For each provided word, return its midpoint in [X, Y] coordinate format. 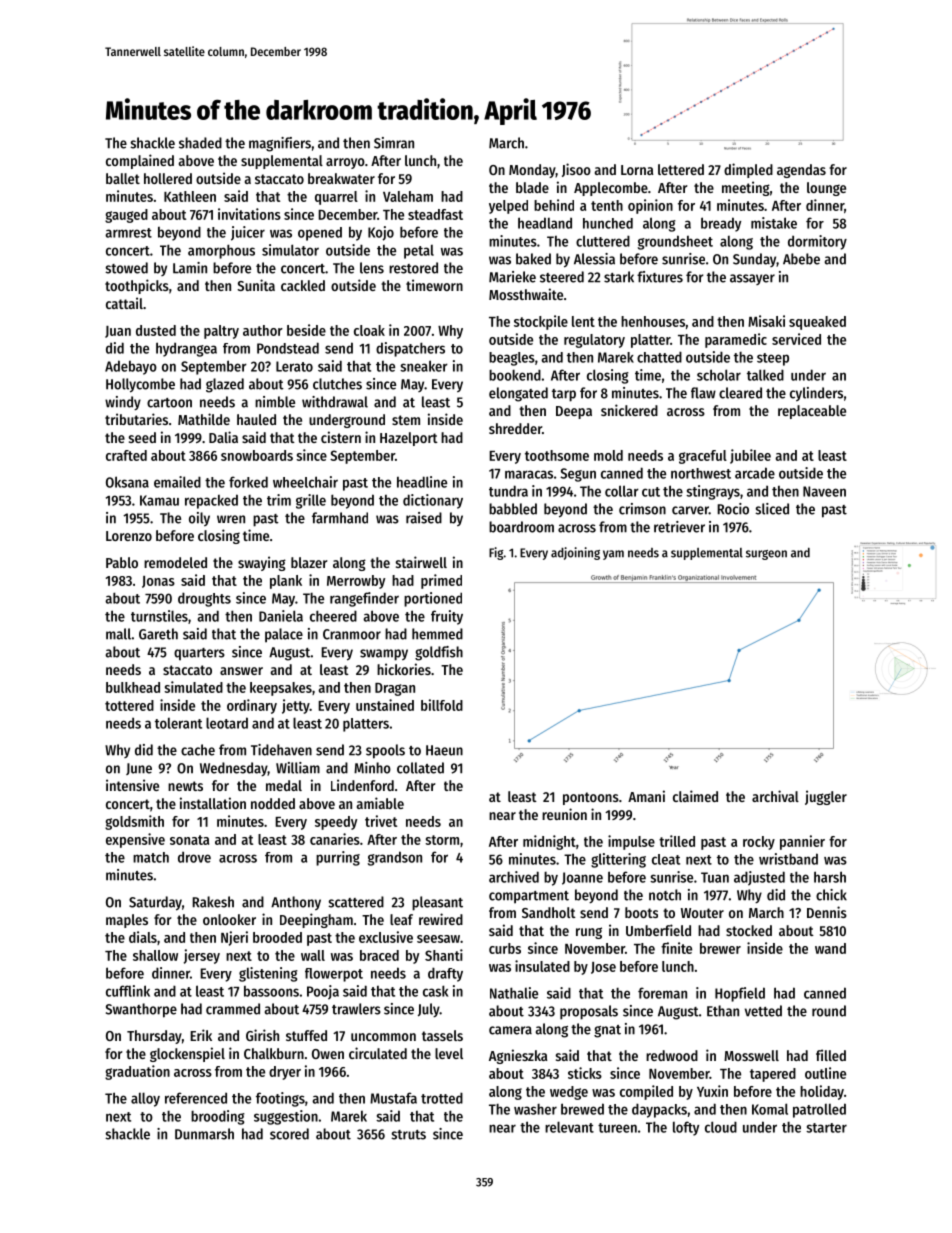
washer [535, 1109]
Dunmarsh [204, 1134]
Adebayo [131, 367]
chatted [659, 357]
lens [372, 268]
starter [826, 1128]
